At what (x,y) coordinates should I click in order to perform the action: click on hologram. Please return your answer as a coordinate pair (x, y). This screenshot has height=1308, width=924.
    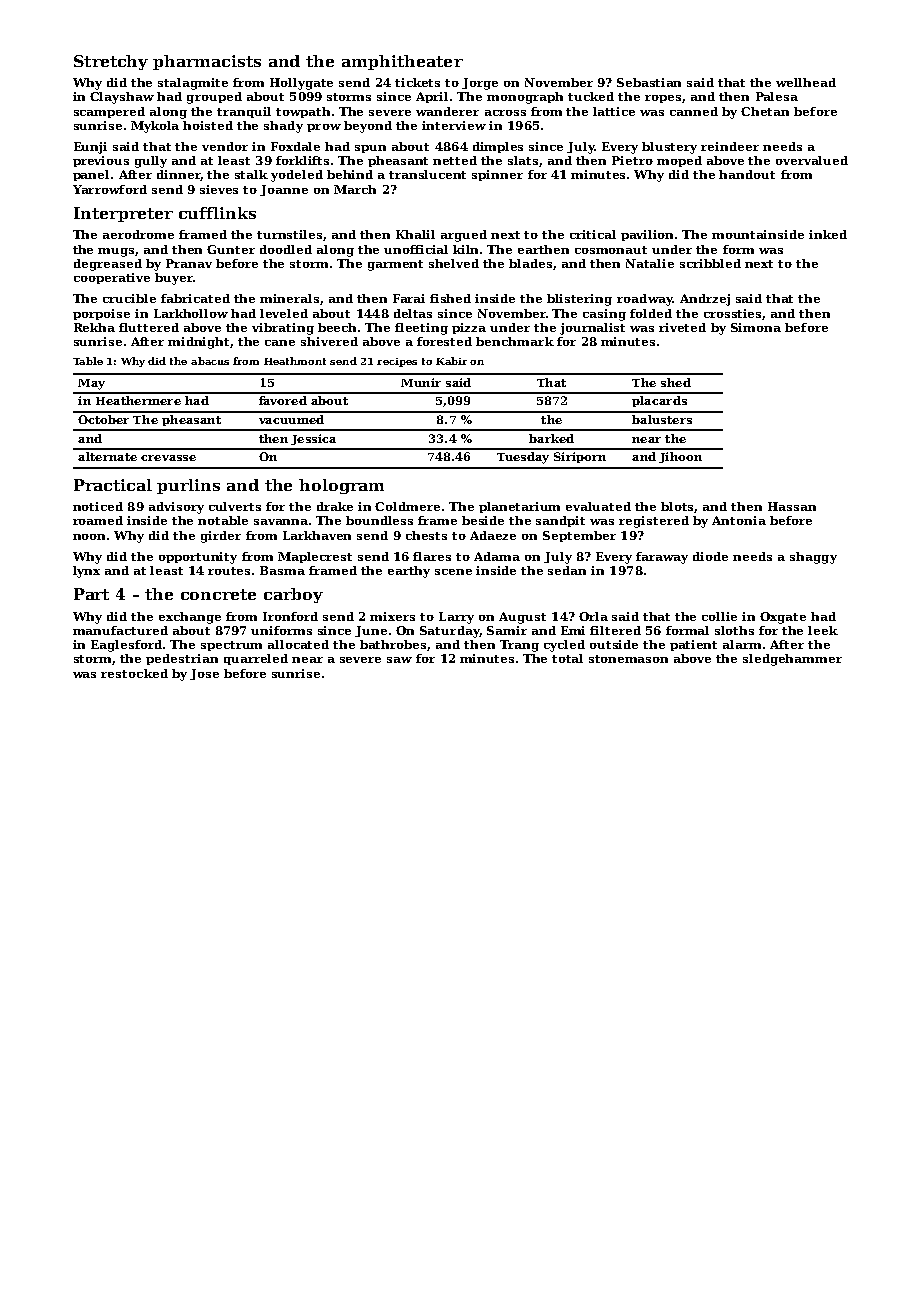
    Looking at the image, I should click on (341, 486).
